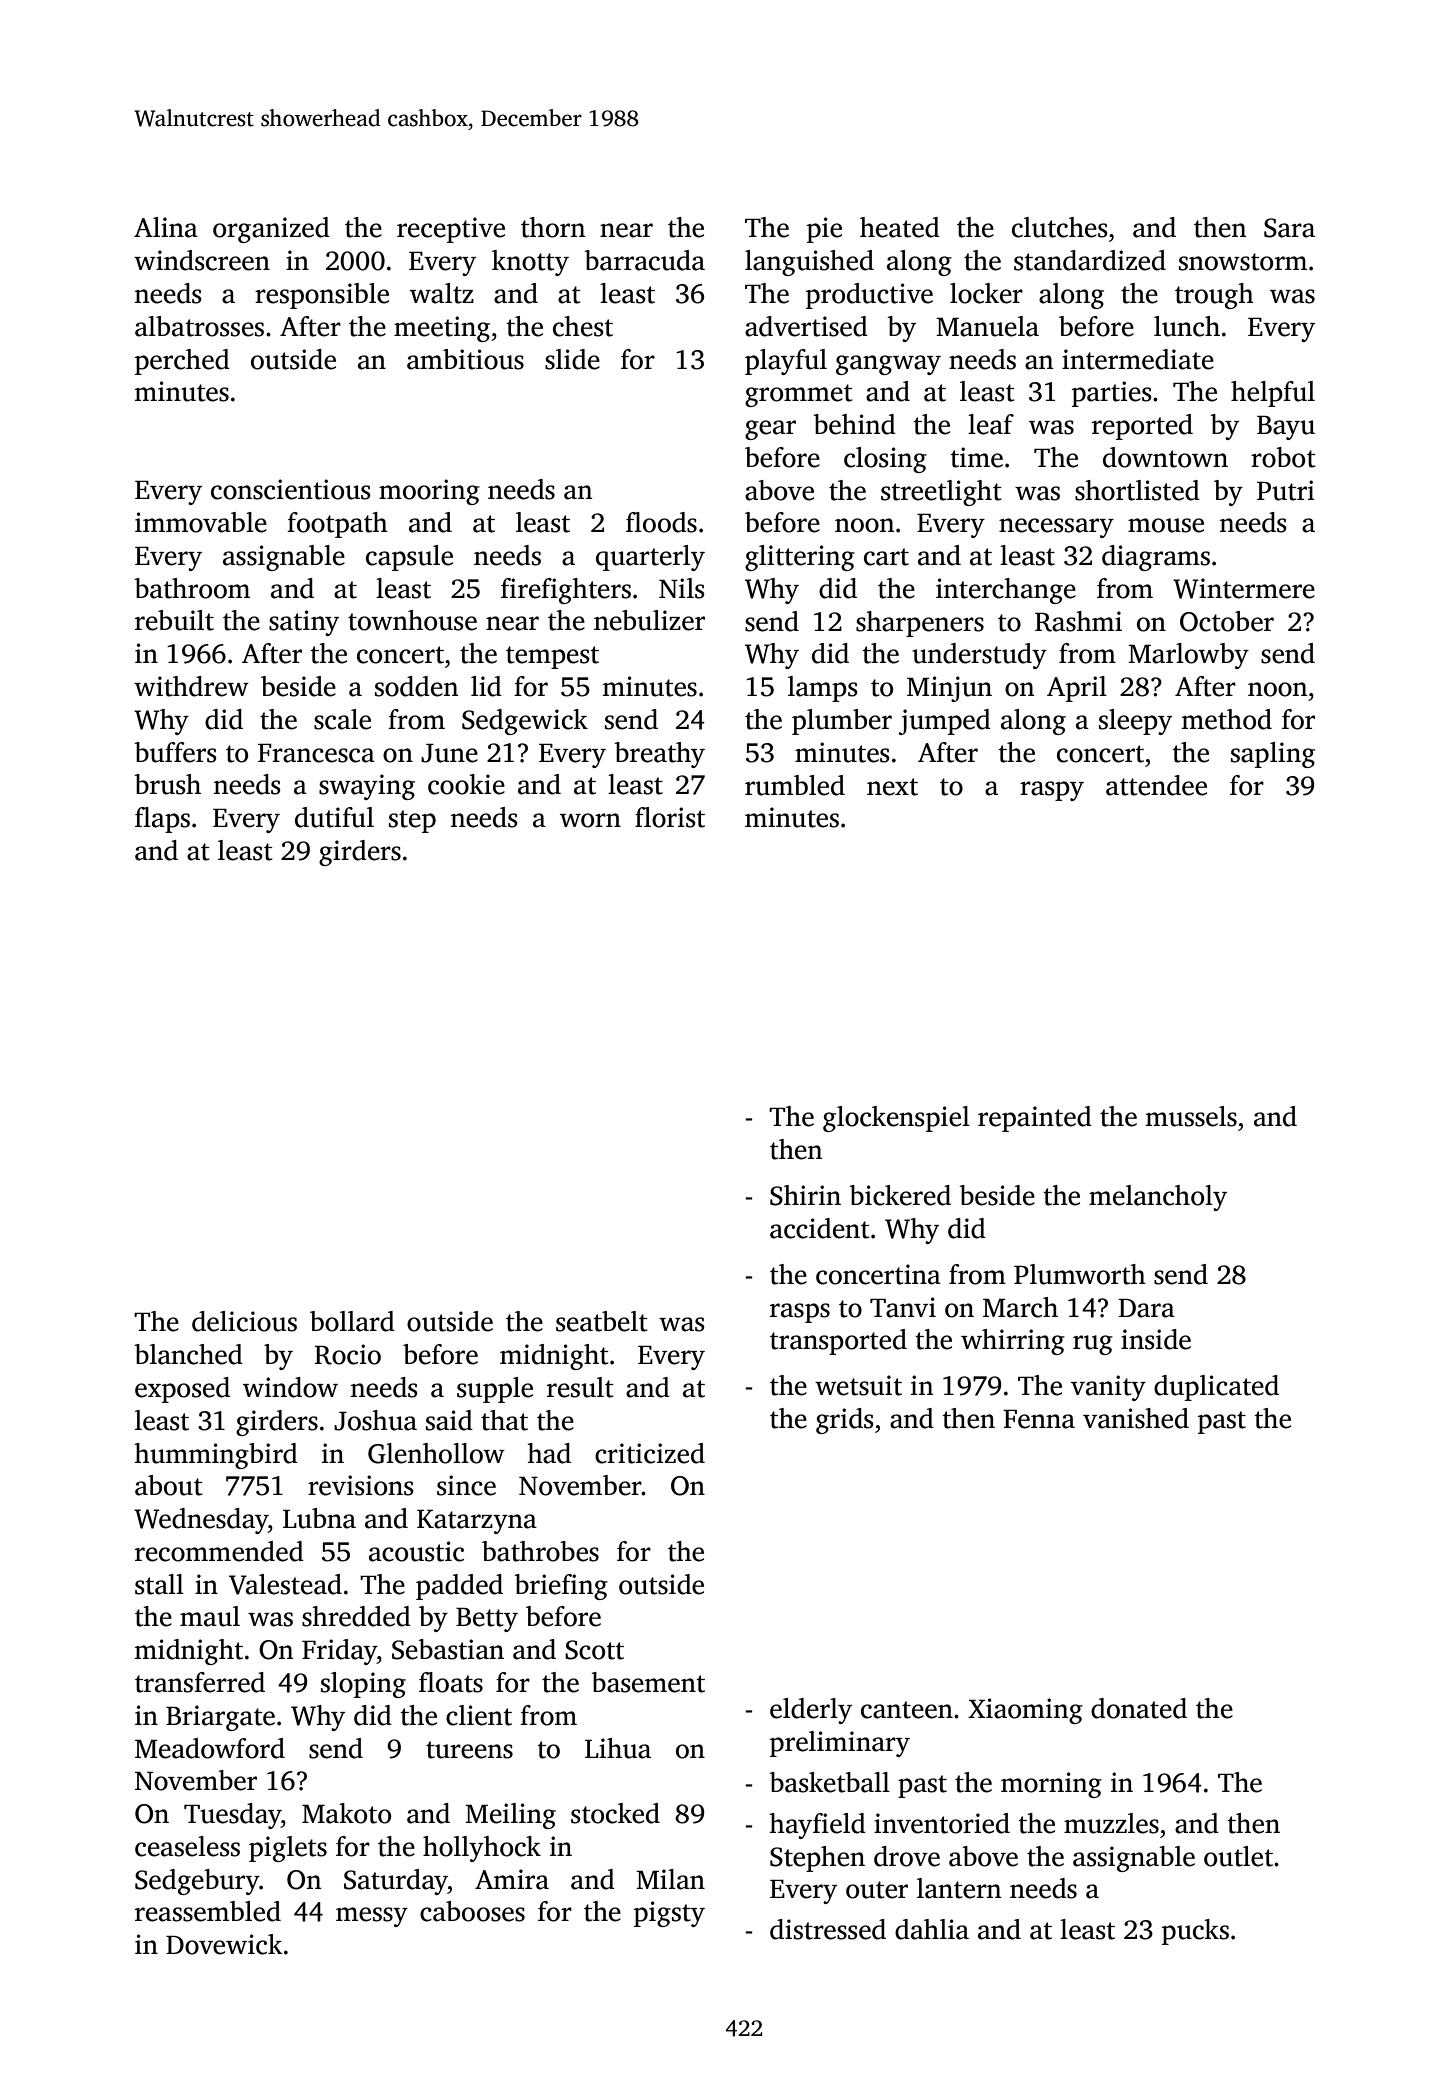  I want to click on swaying, so click(367, 787).
